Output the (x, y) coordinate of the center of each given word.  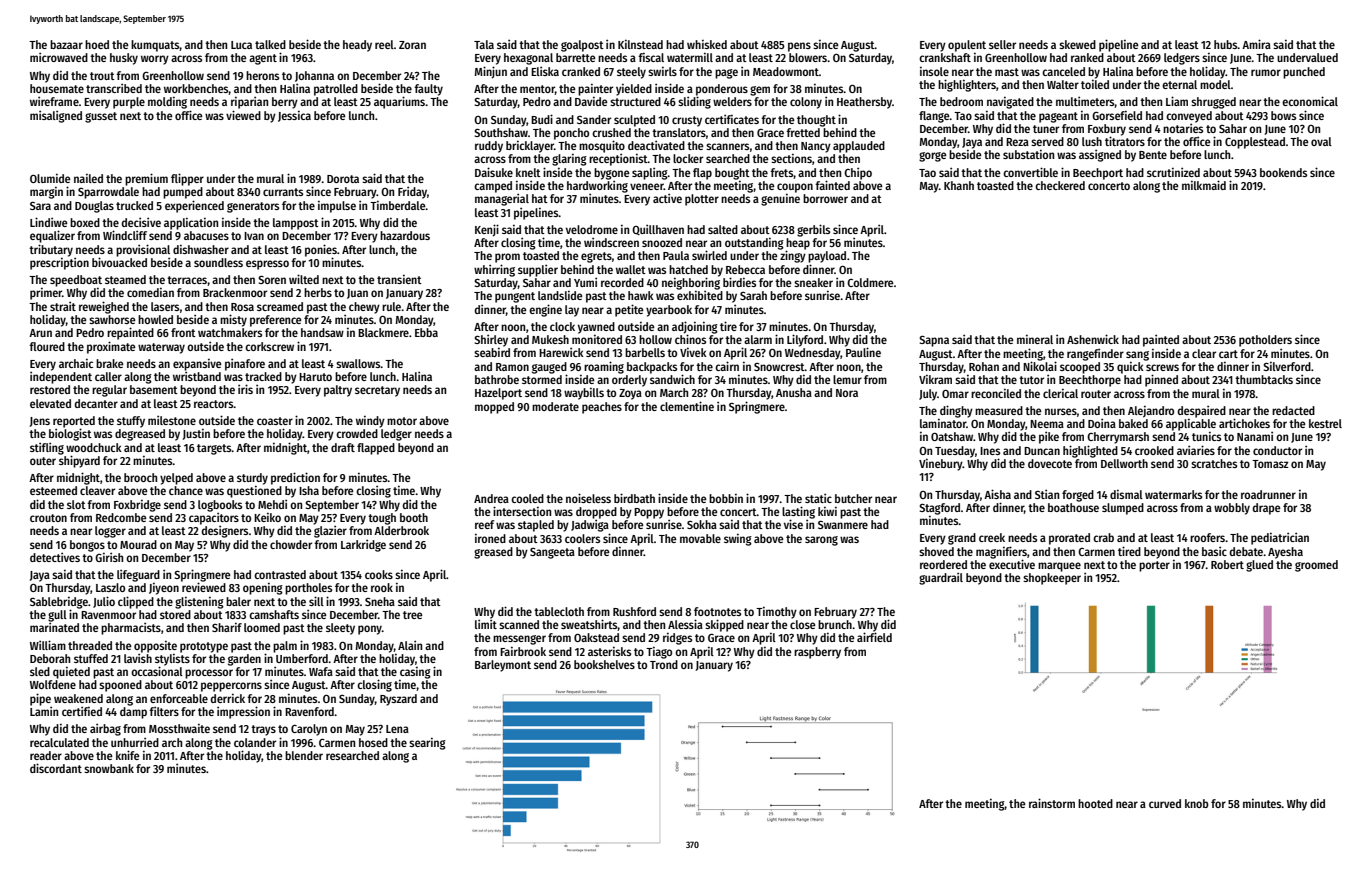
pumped (183, 193)
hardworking (597, 186)
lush (1092, 141)
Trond (664, 664)
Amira (1256, 44)
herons (262, 75)
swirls (662, 71)
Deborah (50, 658)
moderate (555, 406)
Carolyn (309, 730)
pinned (1161, 380)
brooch (140, 477)
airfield (874, 637)
